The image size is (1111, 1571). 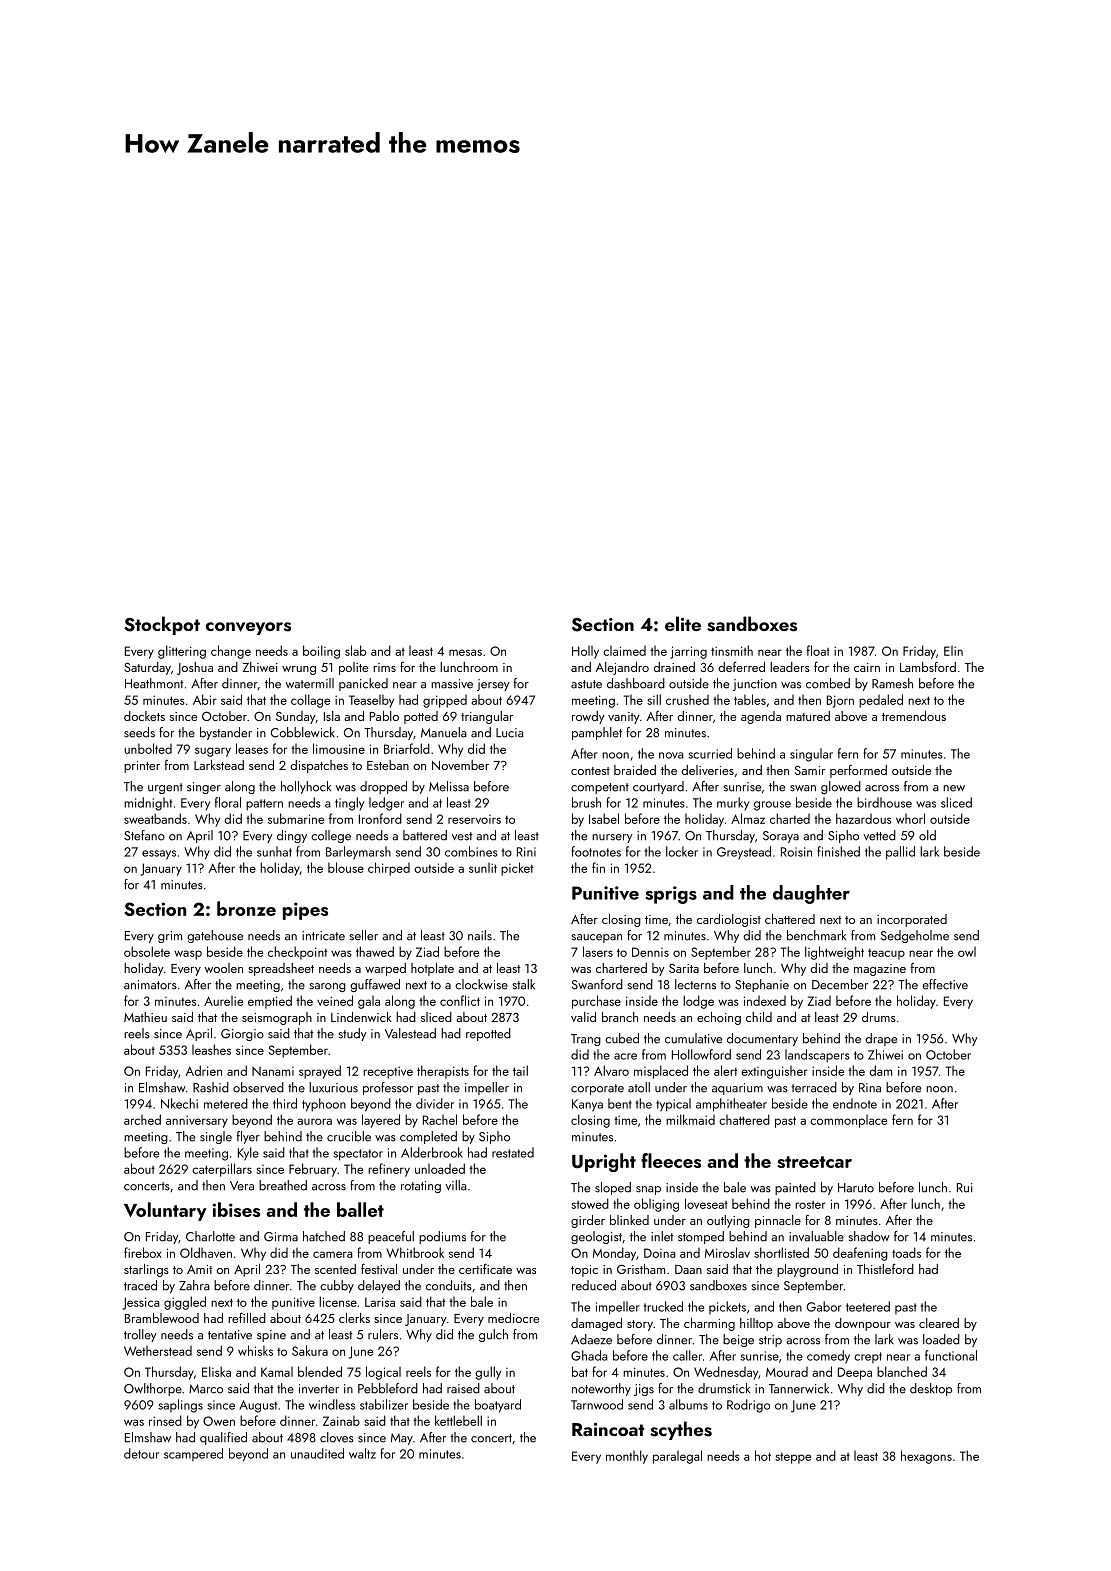 I want to click on certificate, so click(x=485, y=1268).
